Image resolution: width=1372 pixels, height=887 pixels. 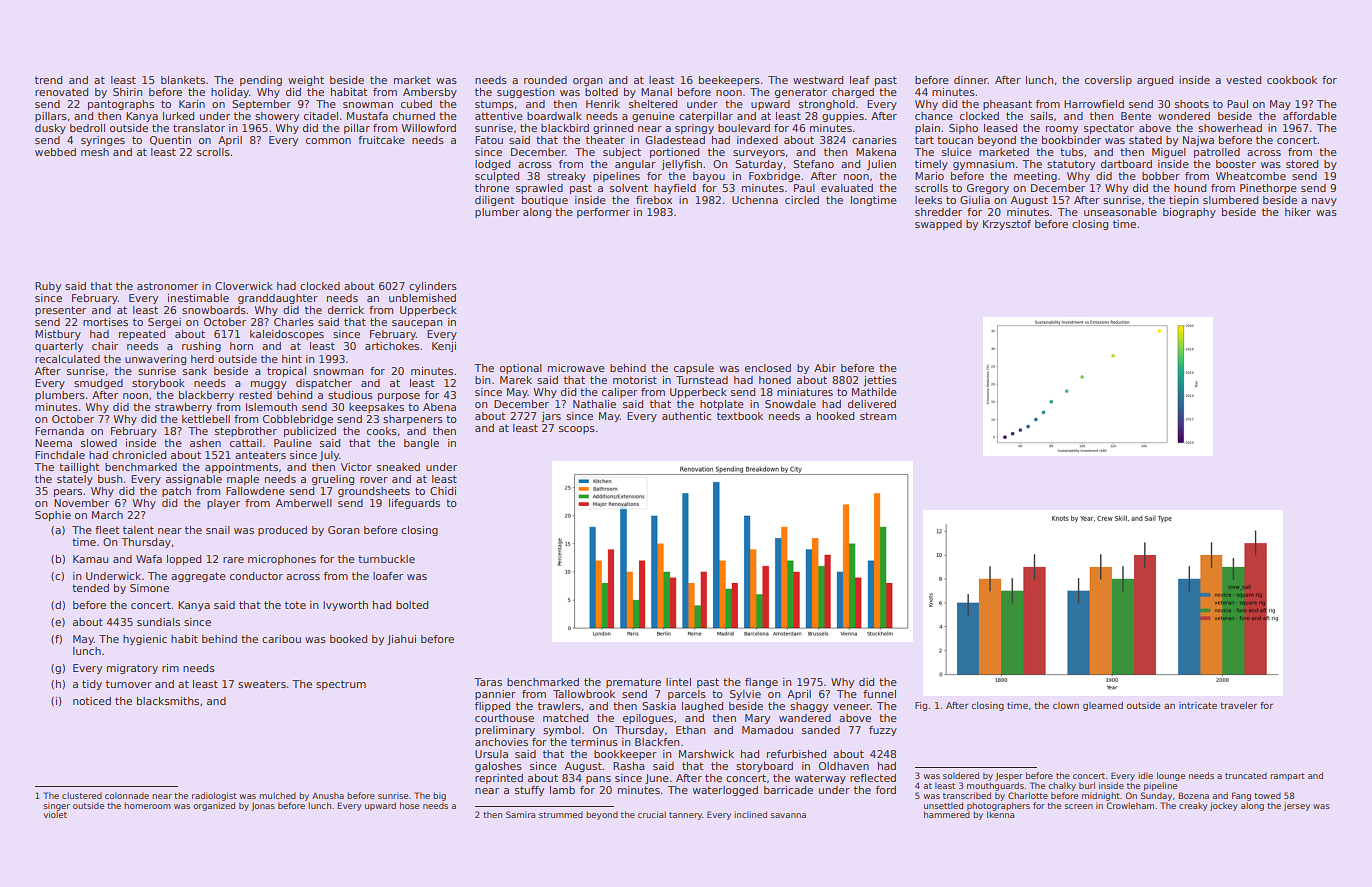 I want to click on argued, so click(x=1155, y=81).
